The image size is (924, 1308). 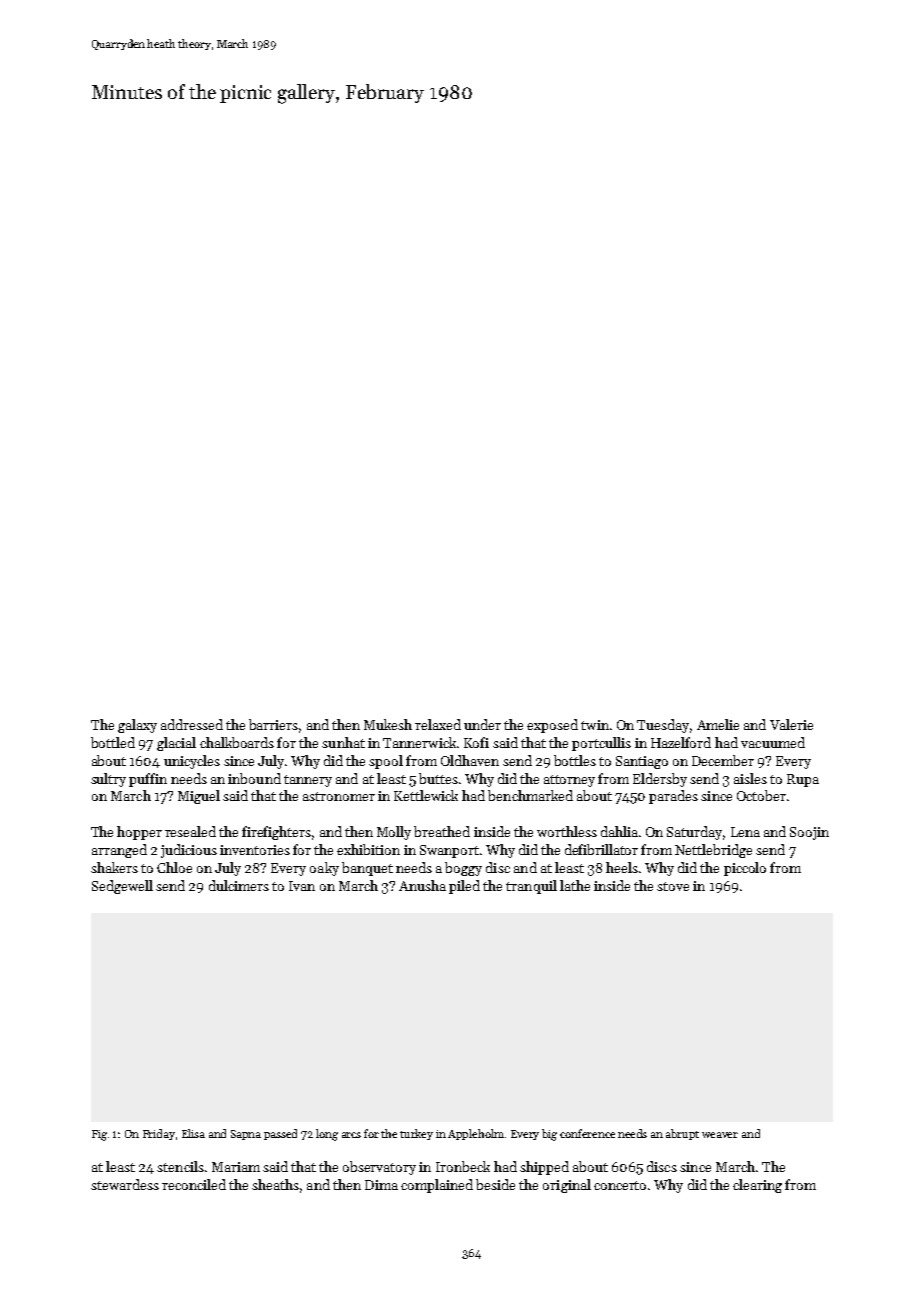 I want to click on addressed, so click(x=192, y=724).
